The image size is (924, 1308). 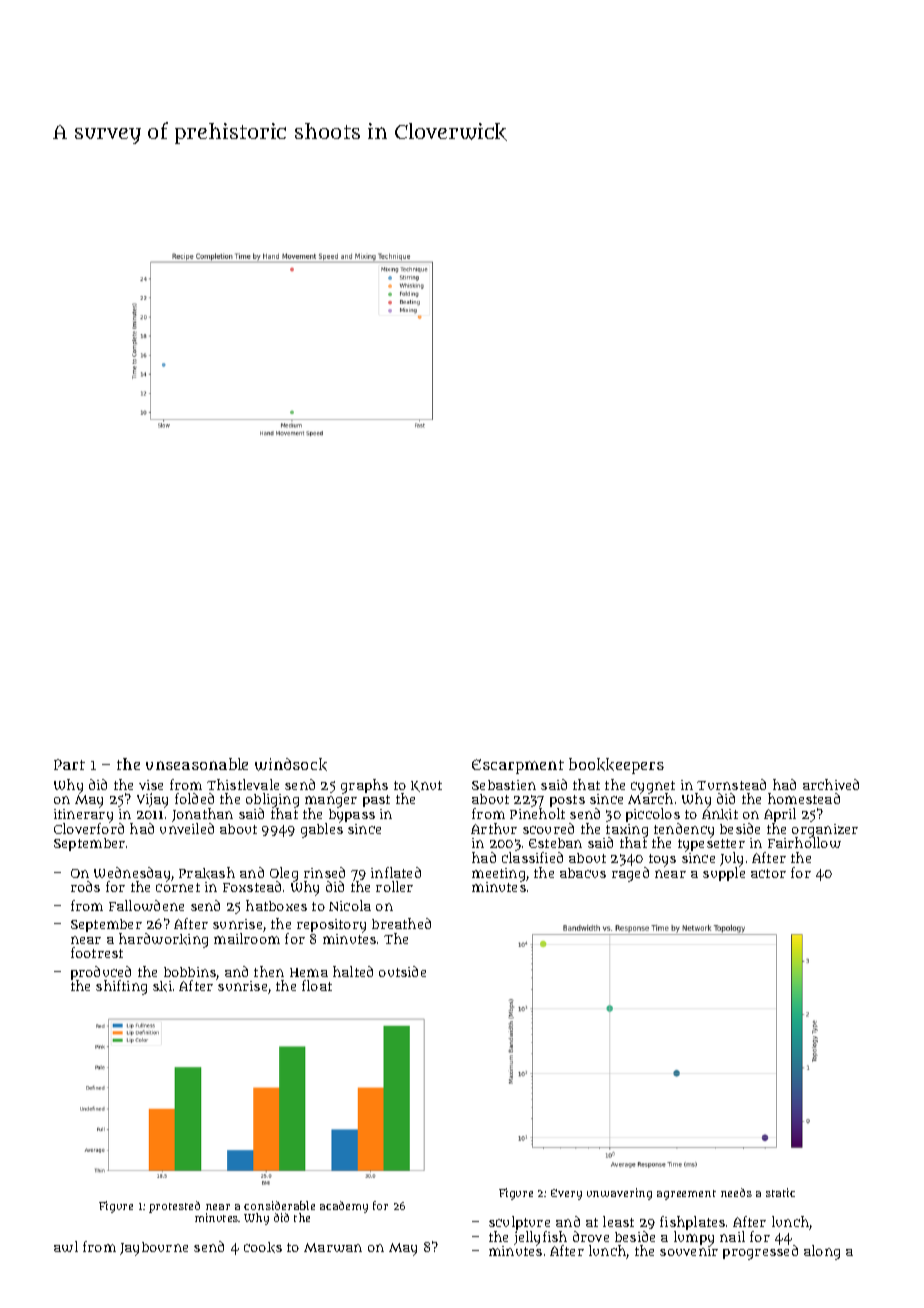 I want to click on academy, so click(x=344, y=1207).
